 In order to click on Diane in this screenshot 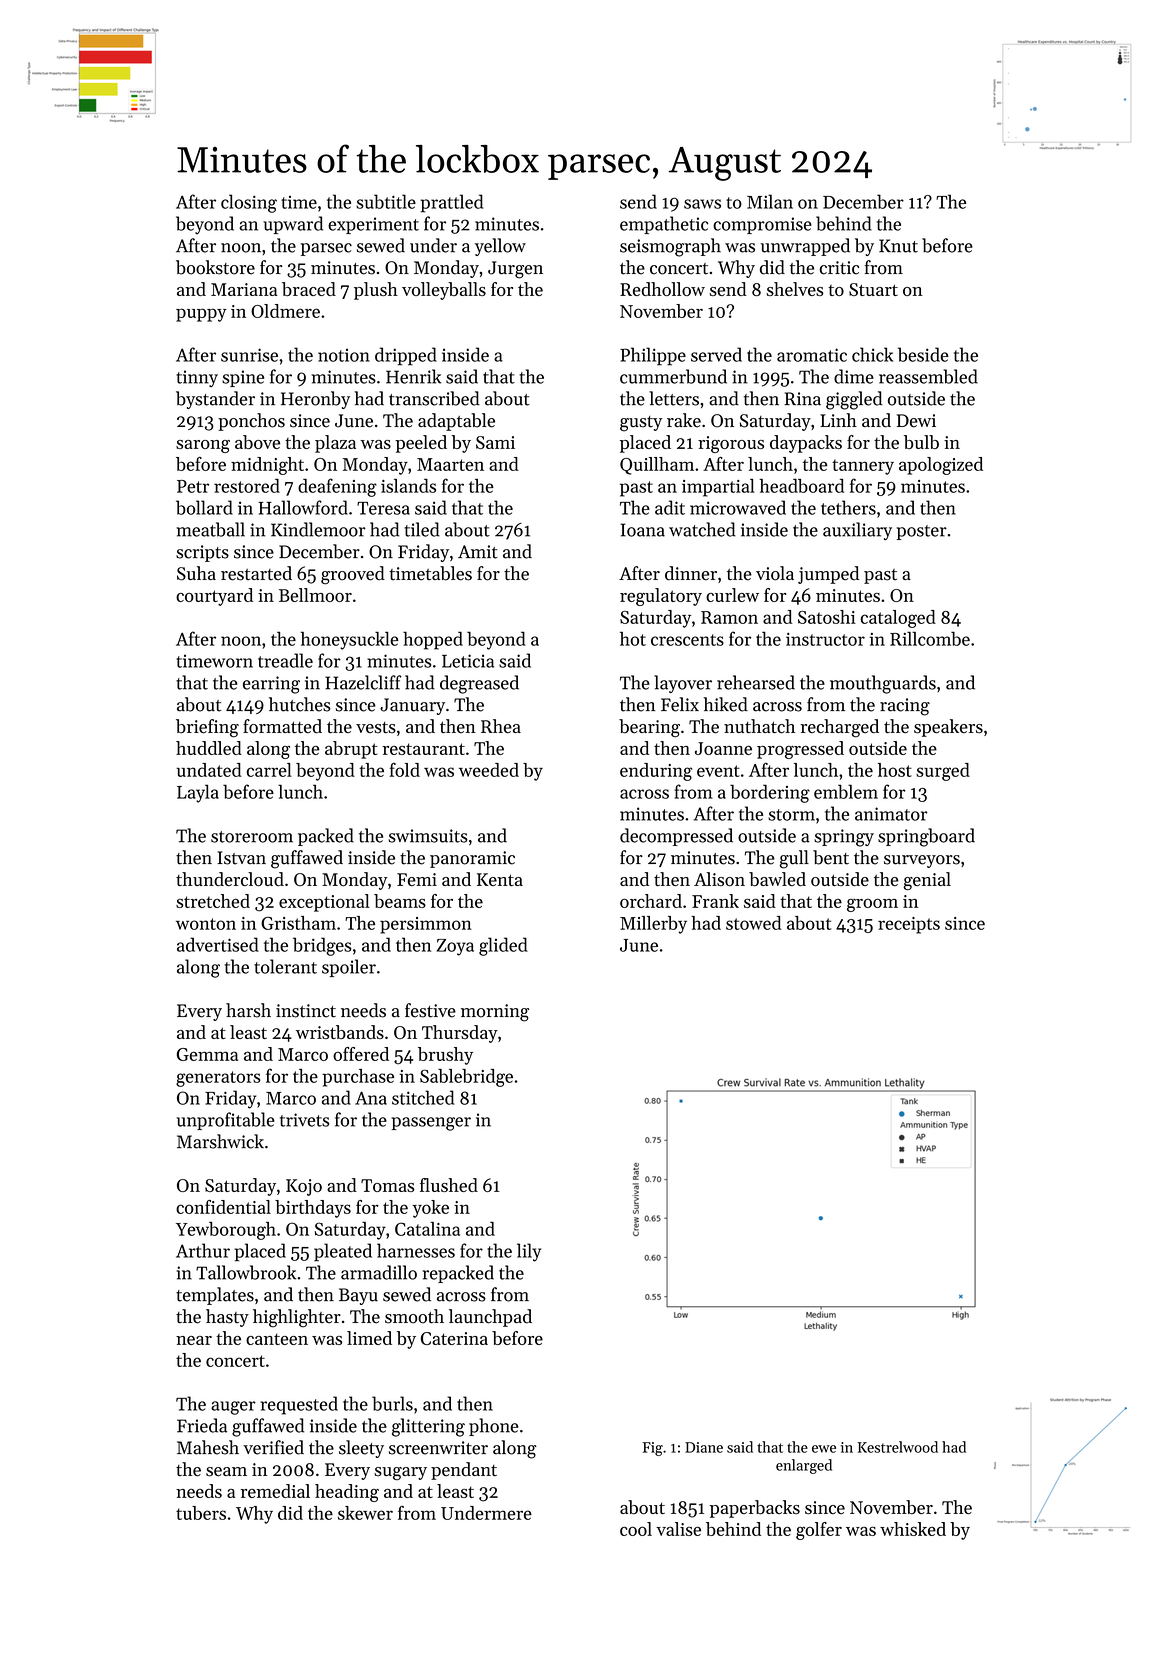, I will do `click(704, 1447)`.
